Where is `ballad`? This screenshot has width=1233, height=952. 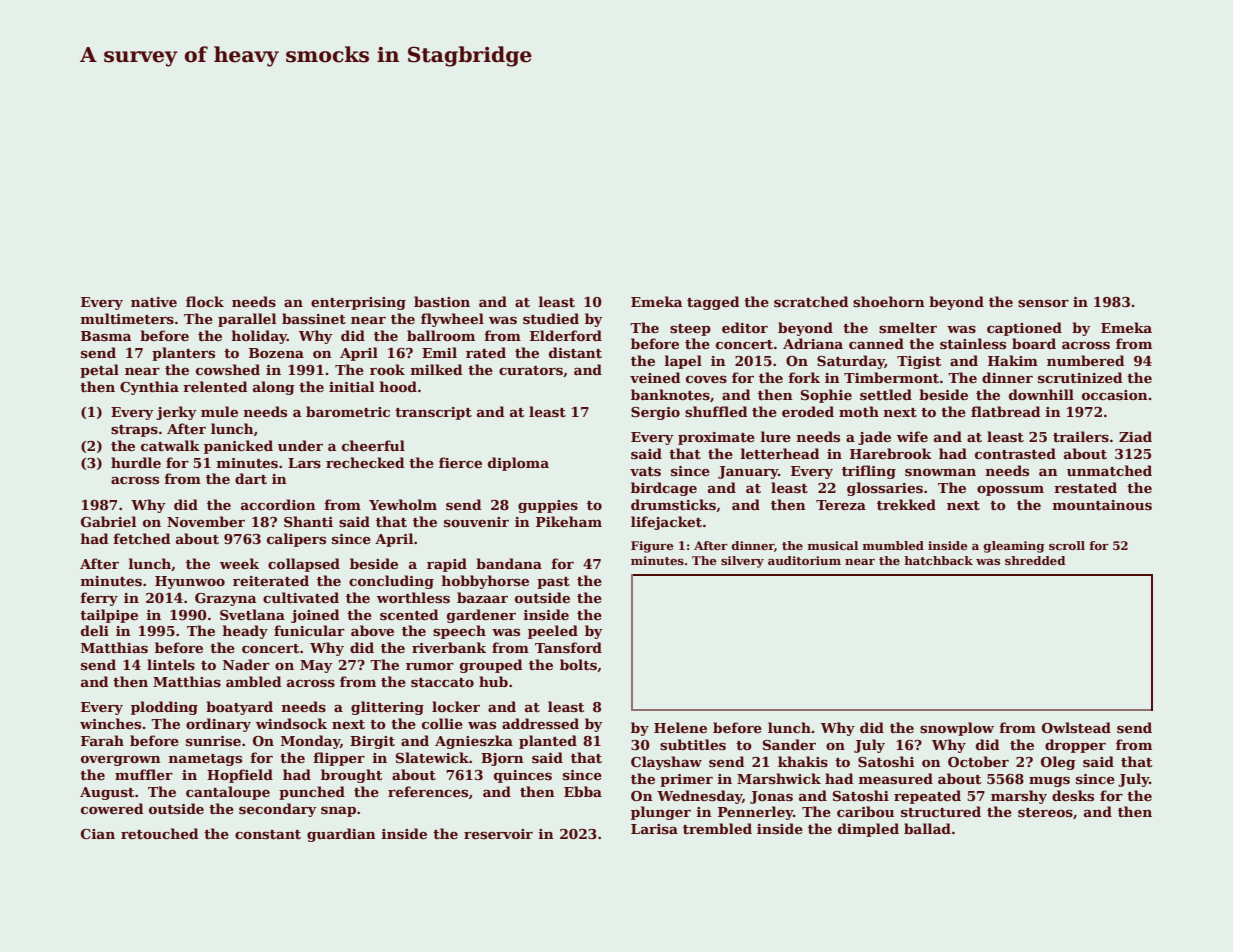
ballad is located at coordinates (927, 828).
